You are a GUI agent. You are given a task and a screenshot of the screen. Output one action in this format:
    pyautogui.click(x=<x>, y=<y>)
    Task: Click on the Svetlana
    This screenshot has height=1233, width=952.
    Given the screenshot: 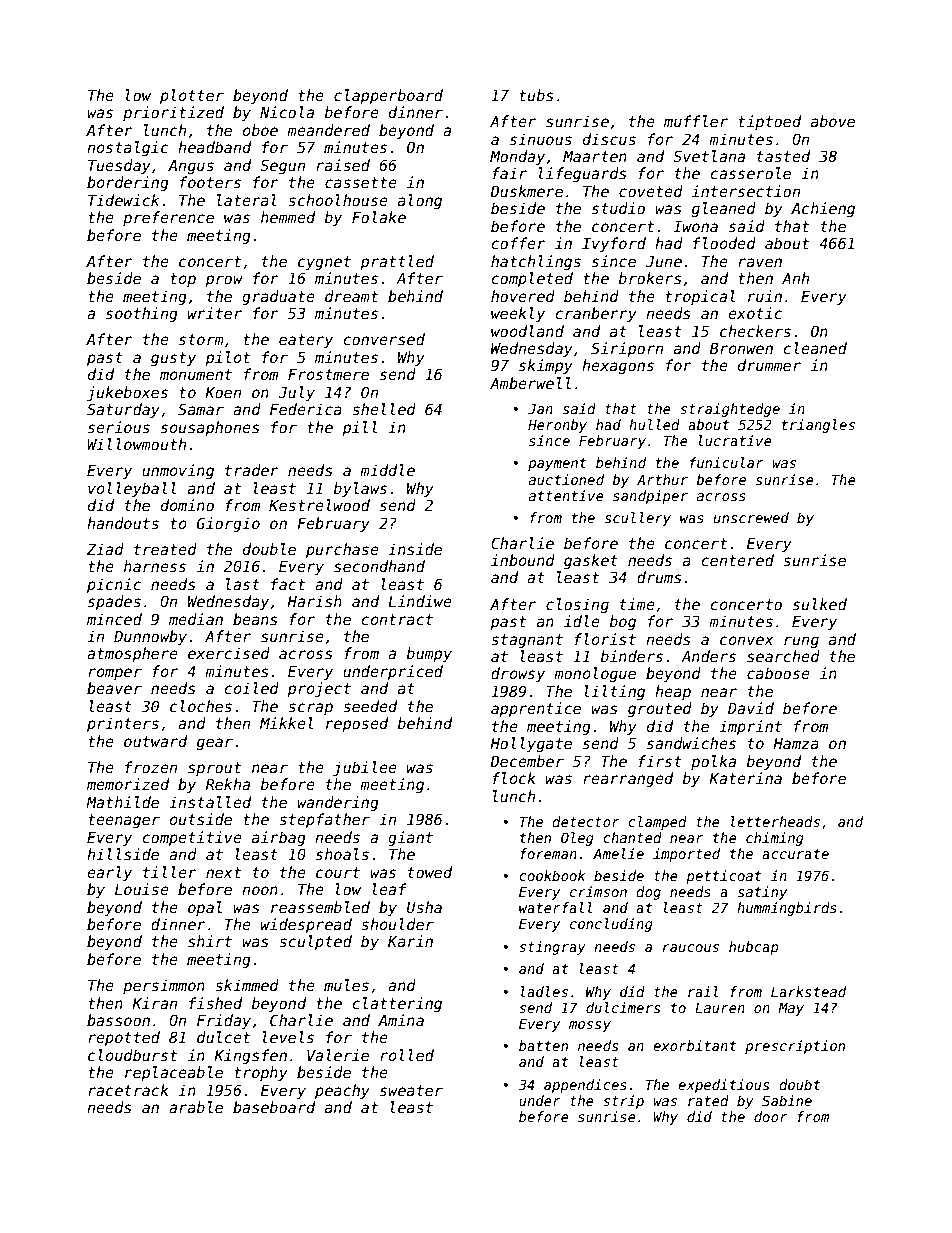 What is the action you would take?
    pyautogui.click(x=709, y=156)
